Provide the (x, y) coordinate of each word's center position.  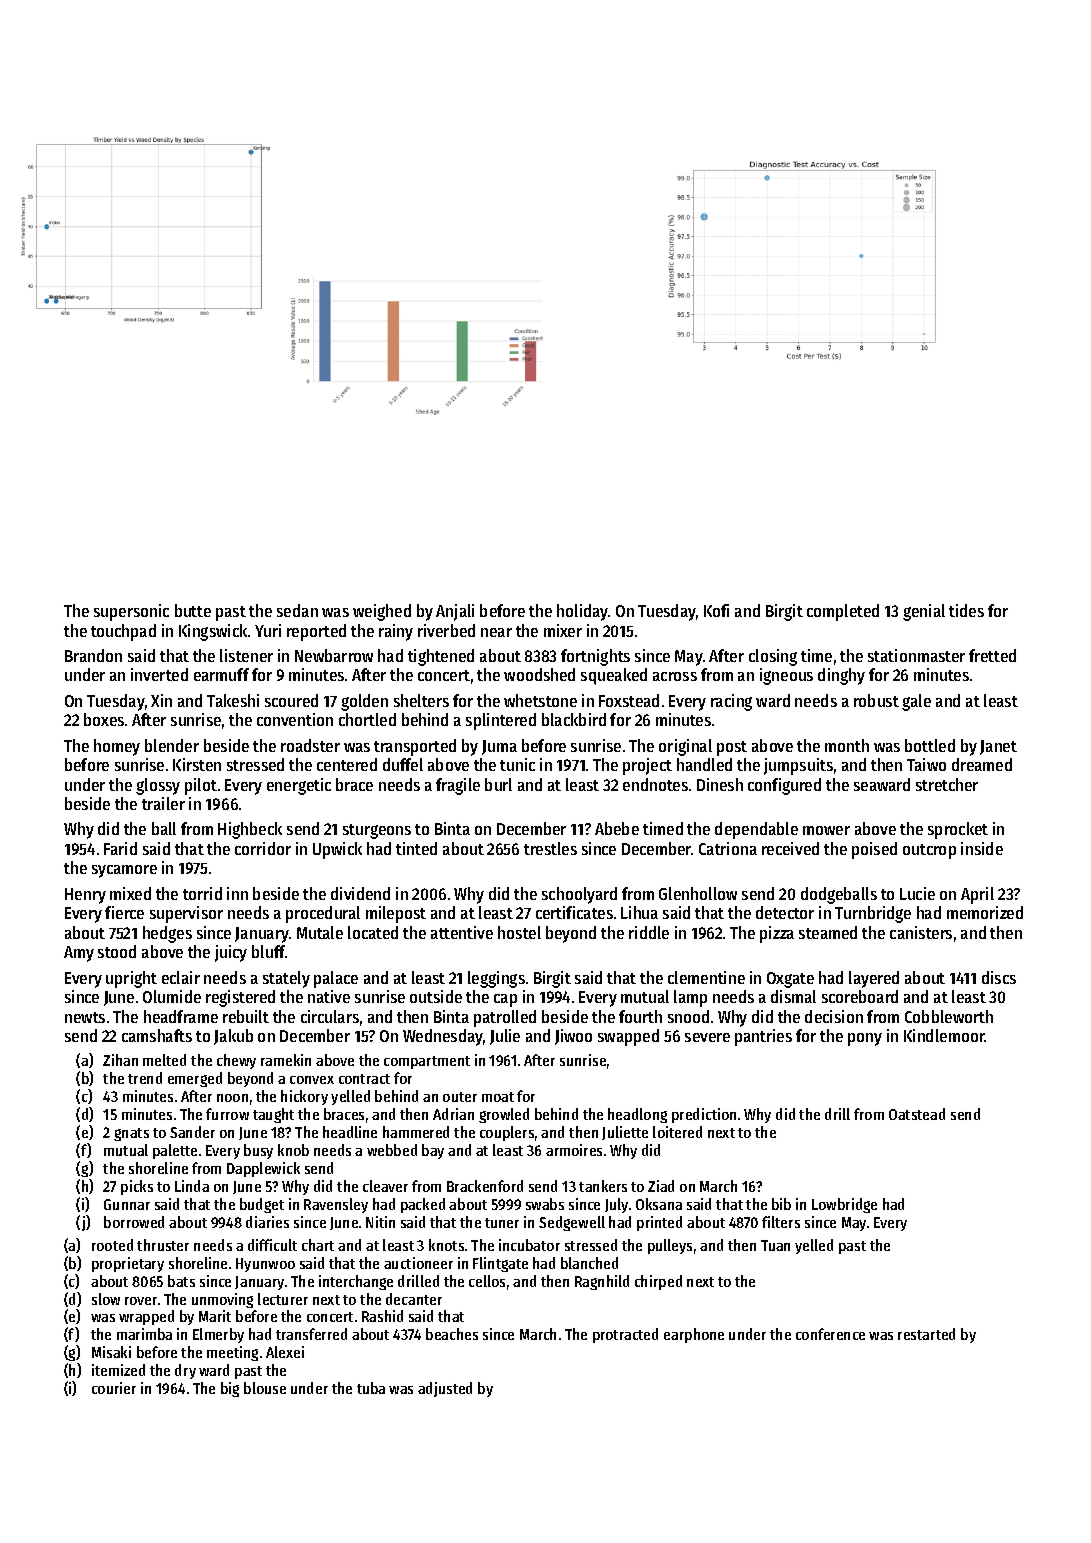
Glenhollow (698, 893)
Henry (85, 896)
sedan (297, 610)
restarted (926, 1334)
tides (966, 610)
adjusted (445, 1389)
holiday (583, 612)
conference (830, 1334)
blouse (265, 1388)
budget (262, 1205)
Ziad (661, 1186)
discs (999, 977)
